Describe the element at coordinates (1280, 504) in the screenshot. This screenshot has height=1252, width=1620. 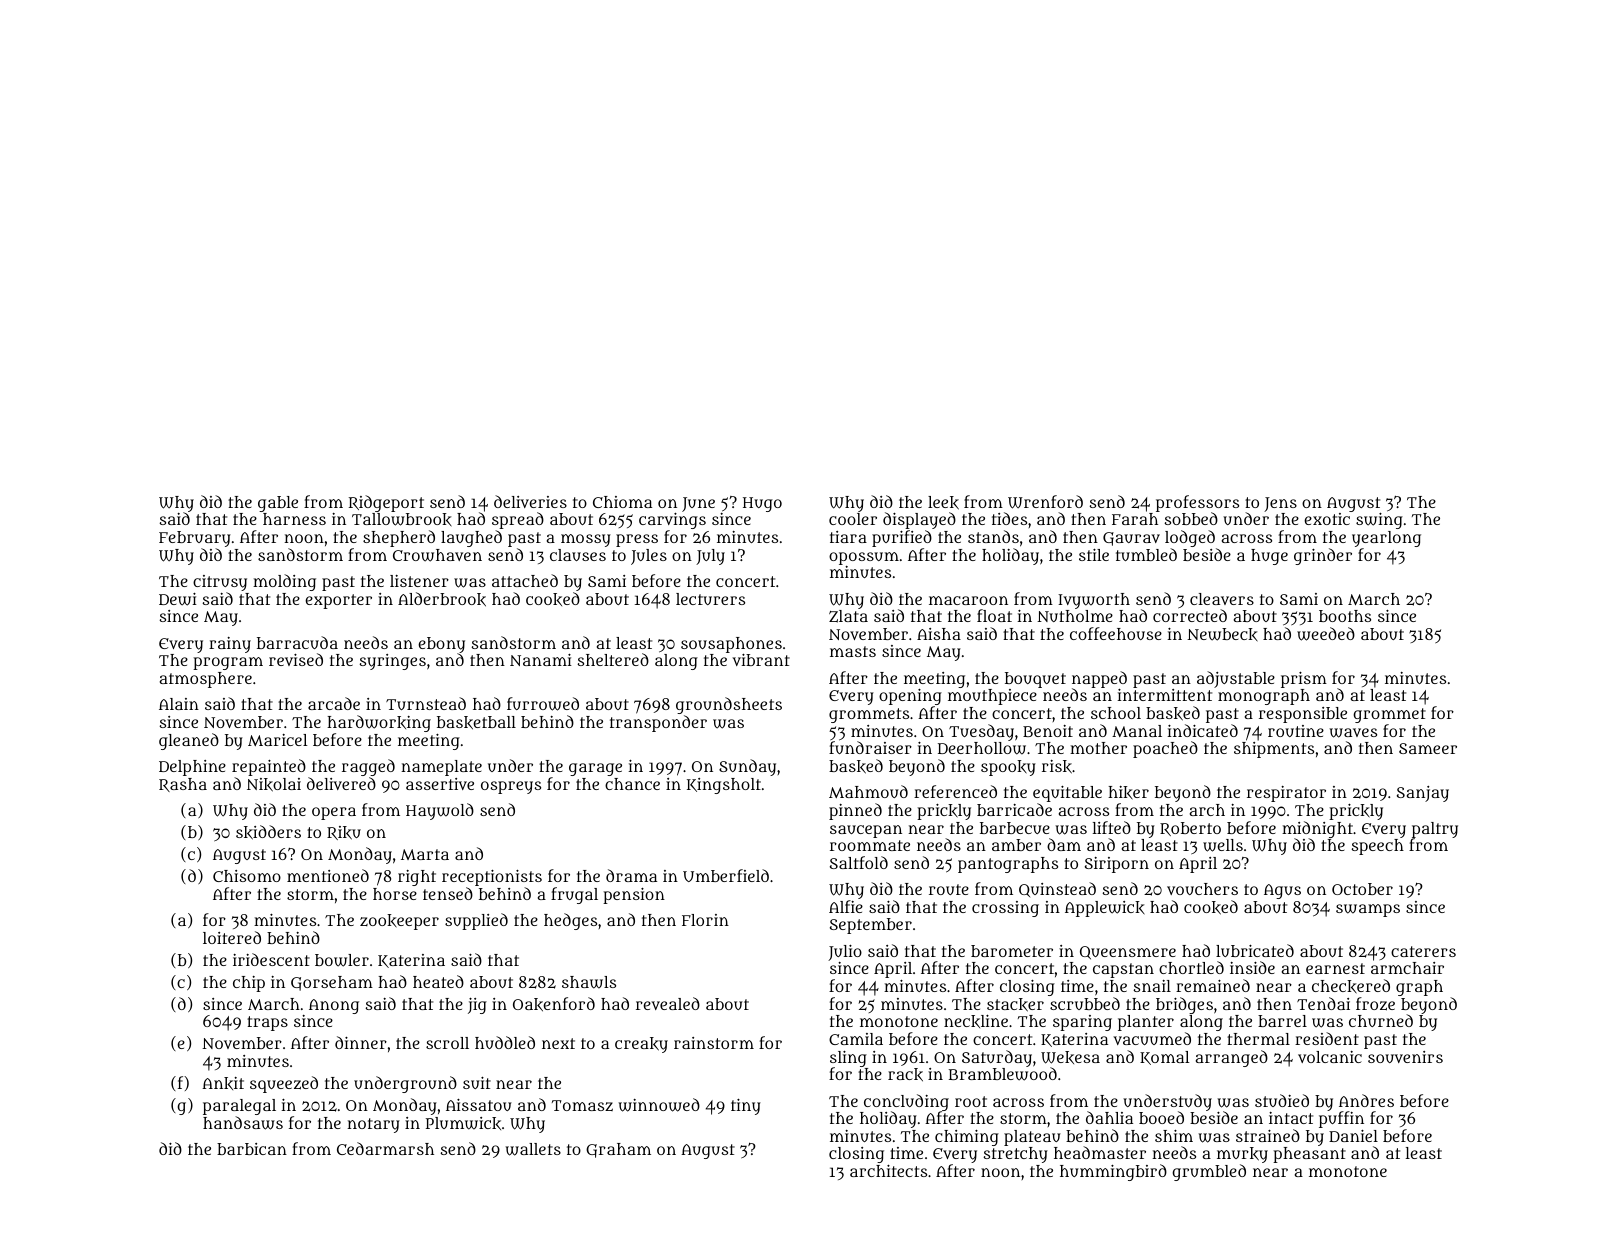
I see `Jens` at that location.
